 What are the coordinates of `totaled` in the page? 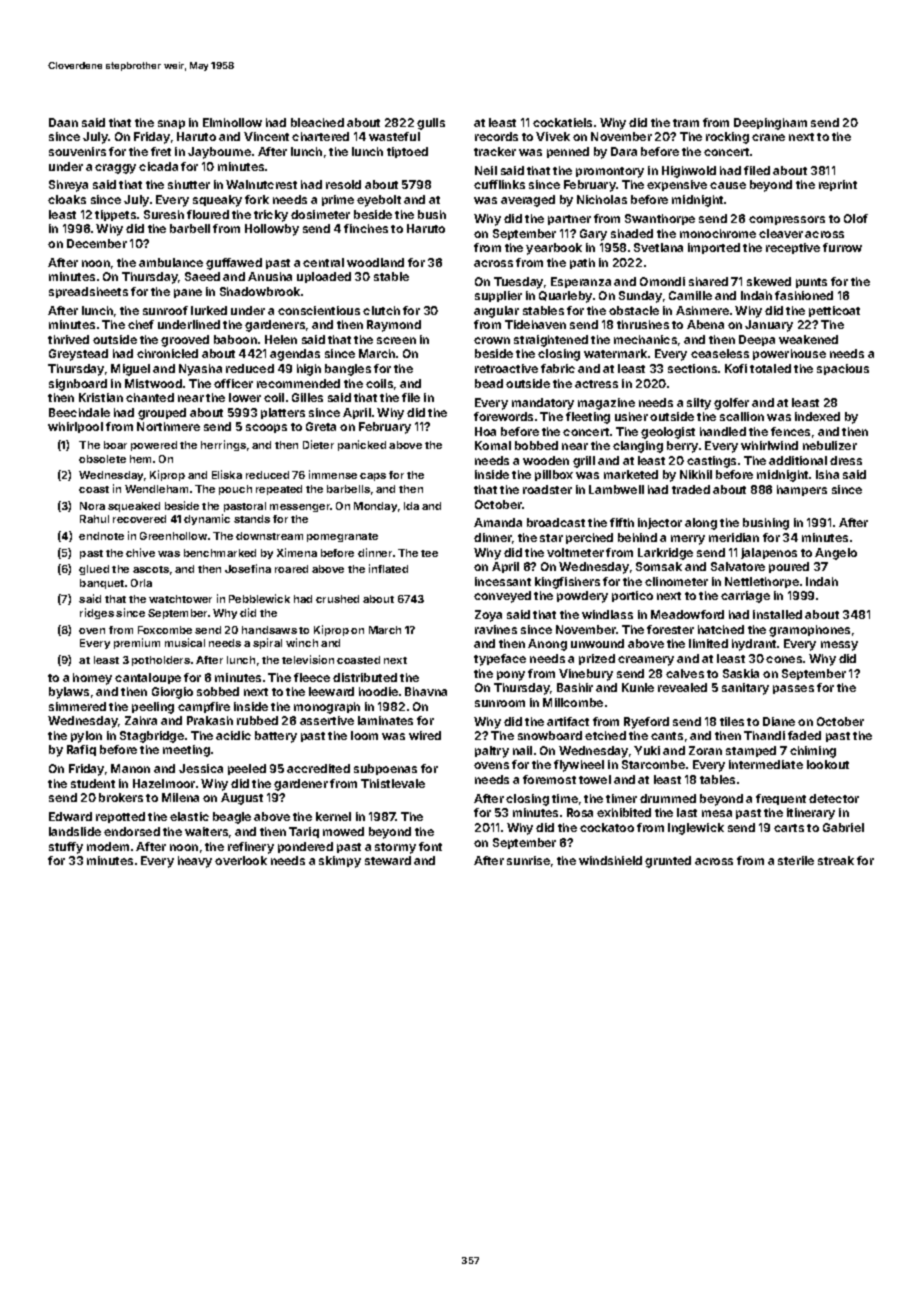 It's located at (770, 368).
